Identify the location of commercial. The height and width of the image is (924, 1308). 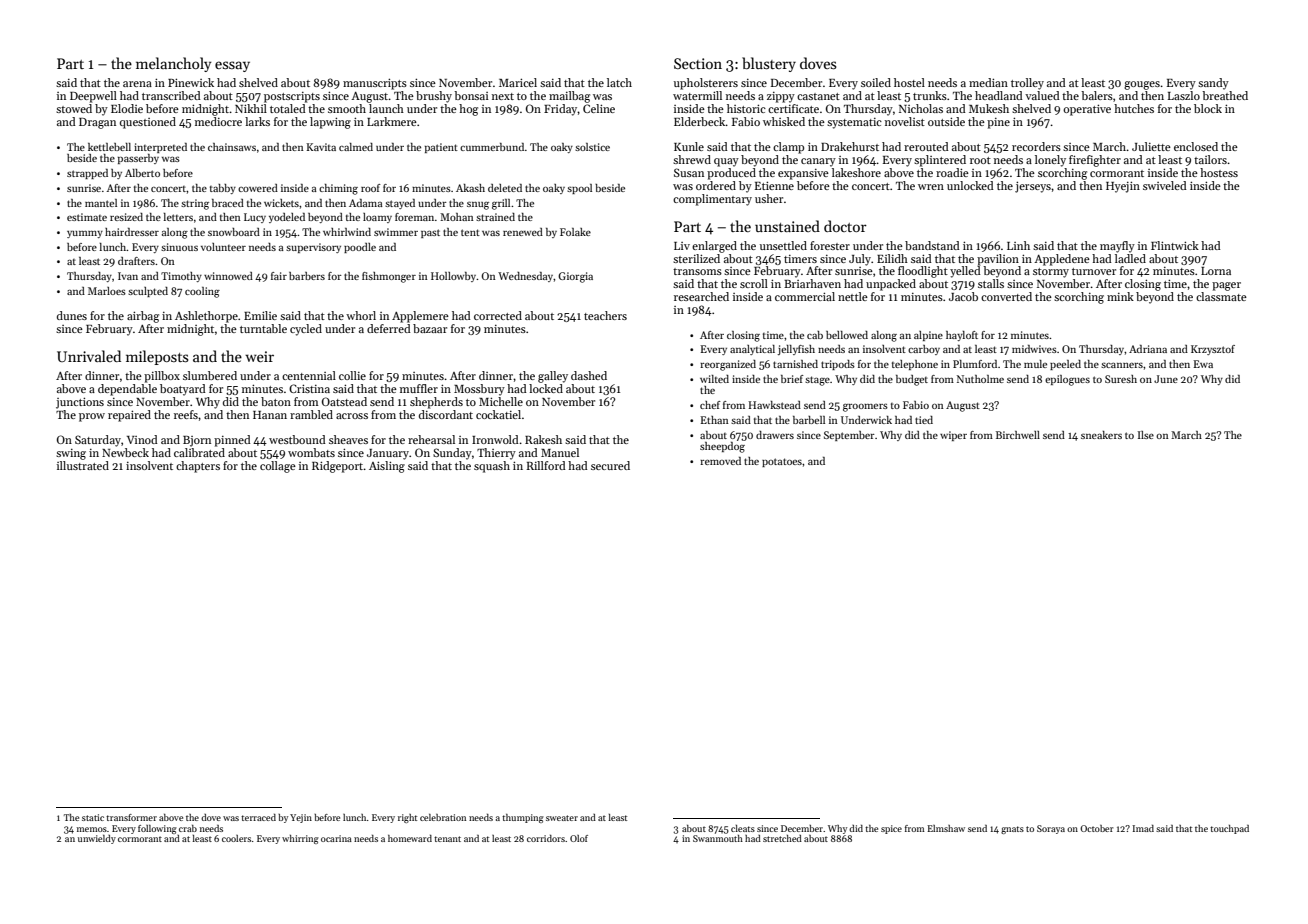
(805, 296).
